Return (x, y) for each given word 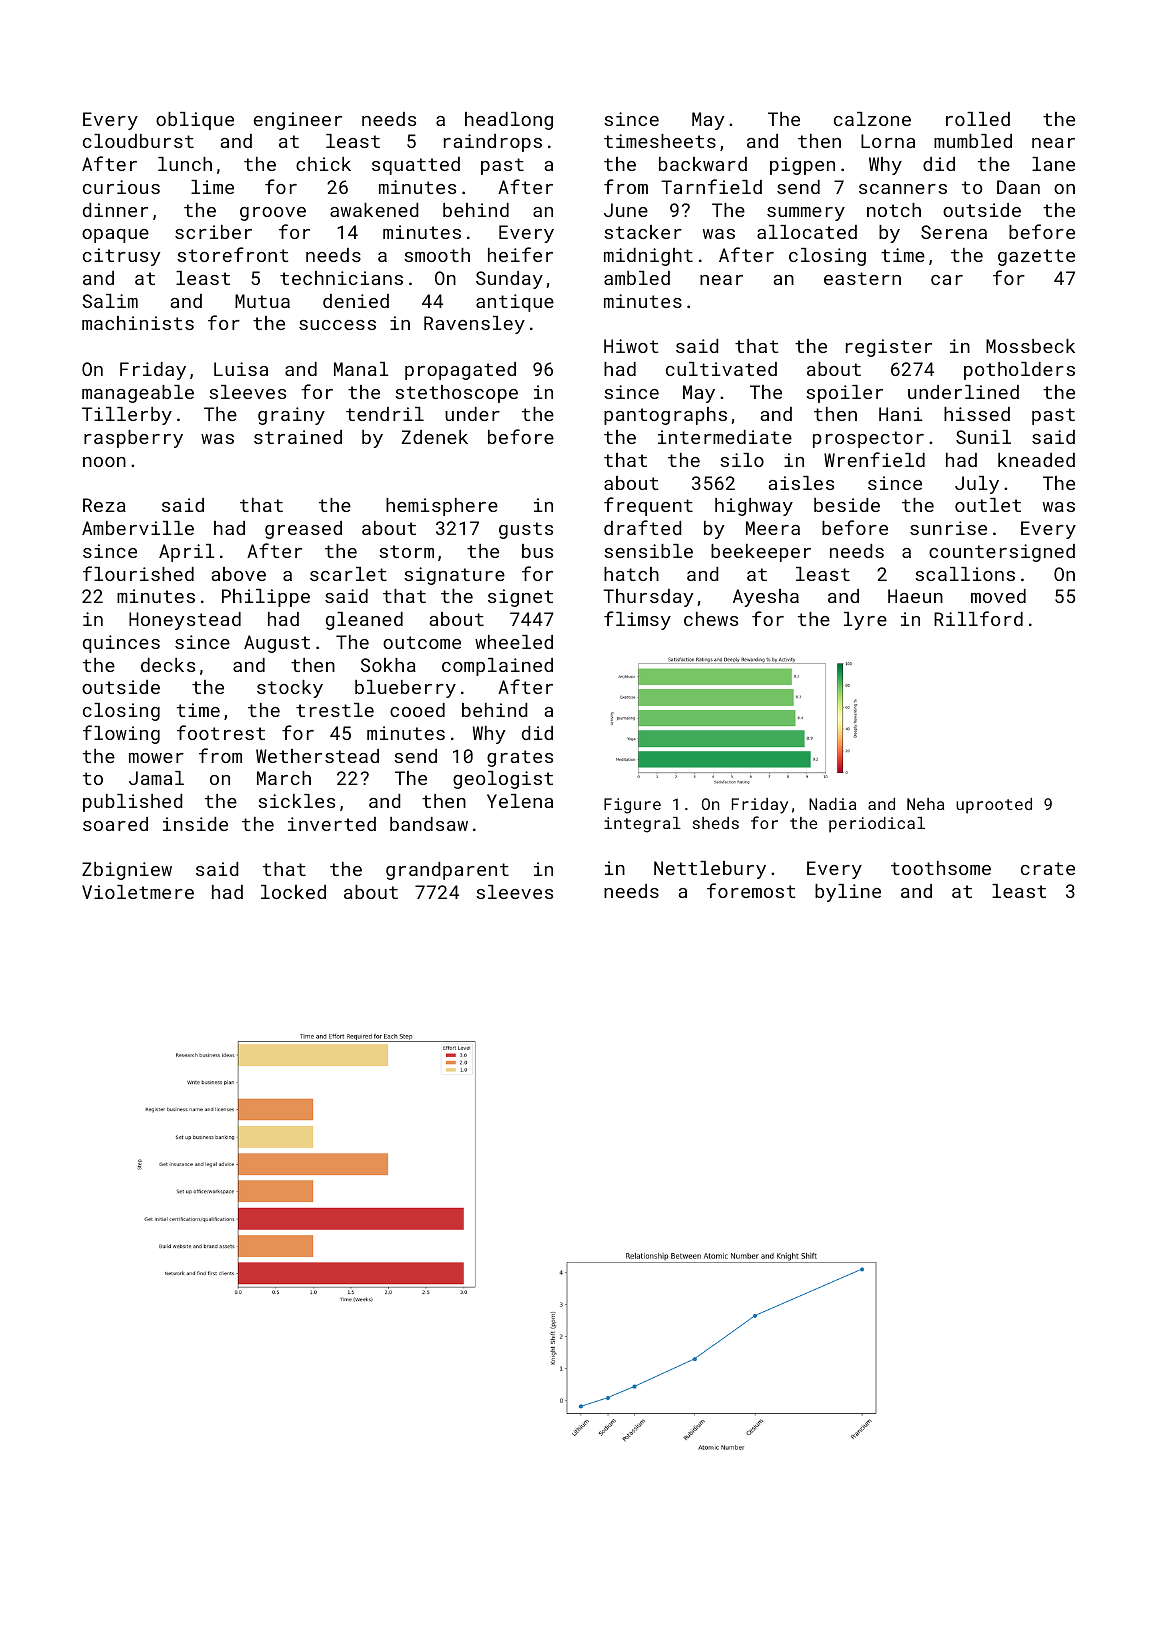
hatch (631, 574)
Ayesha (766, 598)
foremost (751, 890)
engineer (298, 121)
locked (293, 892)
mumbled (973, 141)
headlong (509, 121)
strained (298, 437)
